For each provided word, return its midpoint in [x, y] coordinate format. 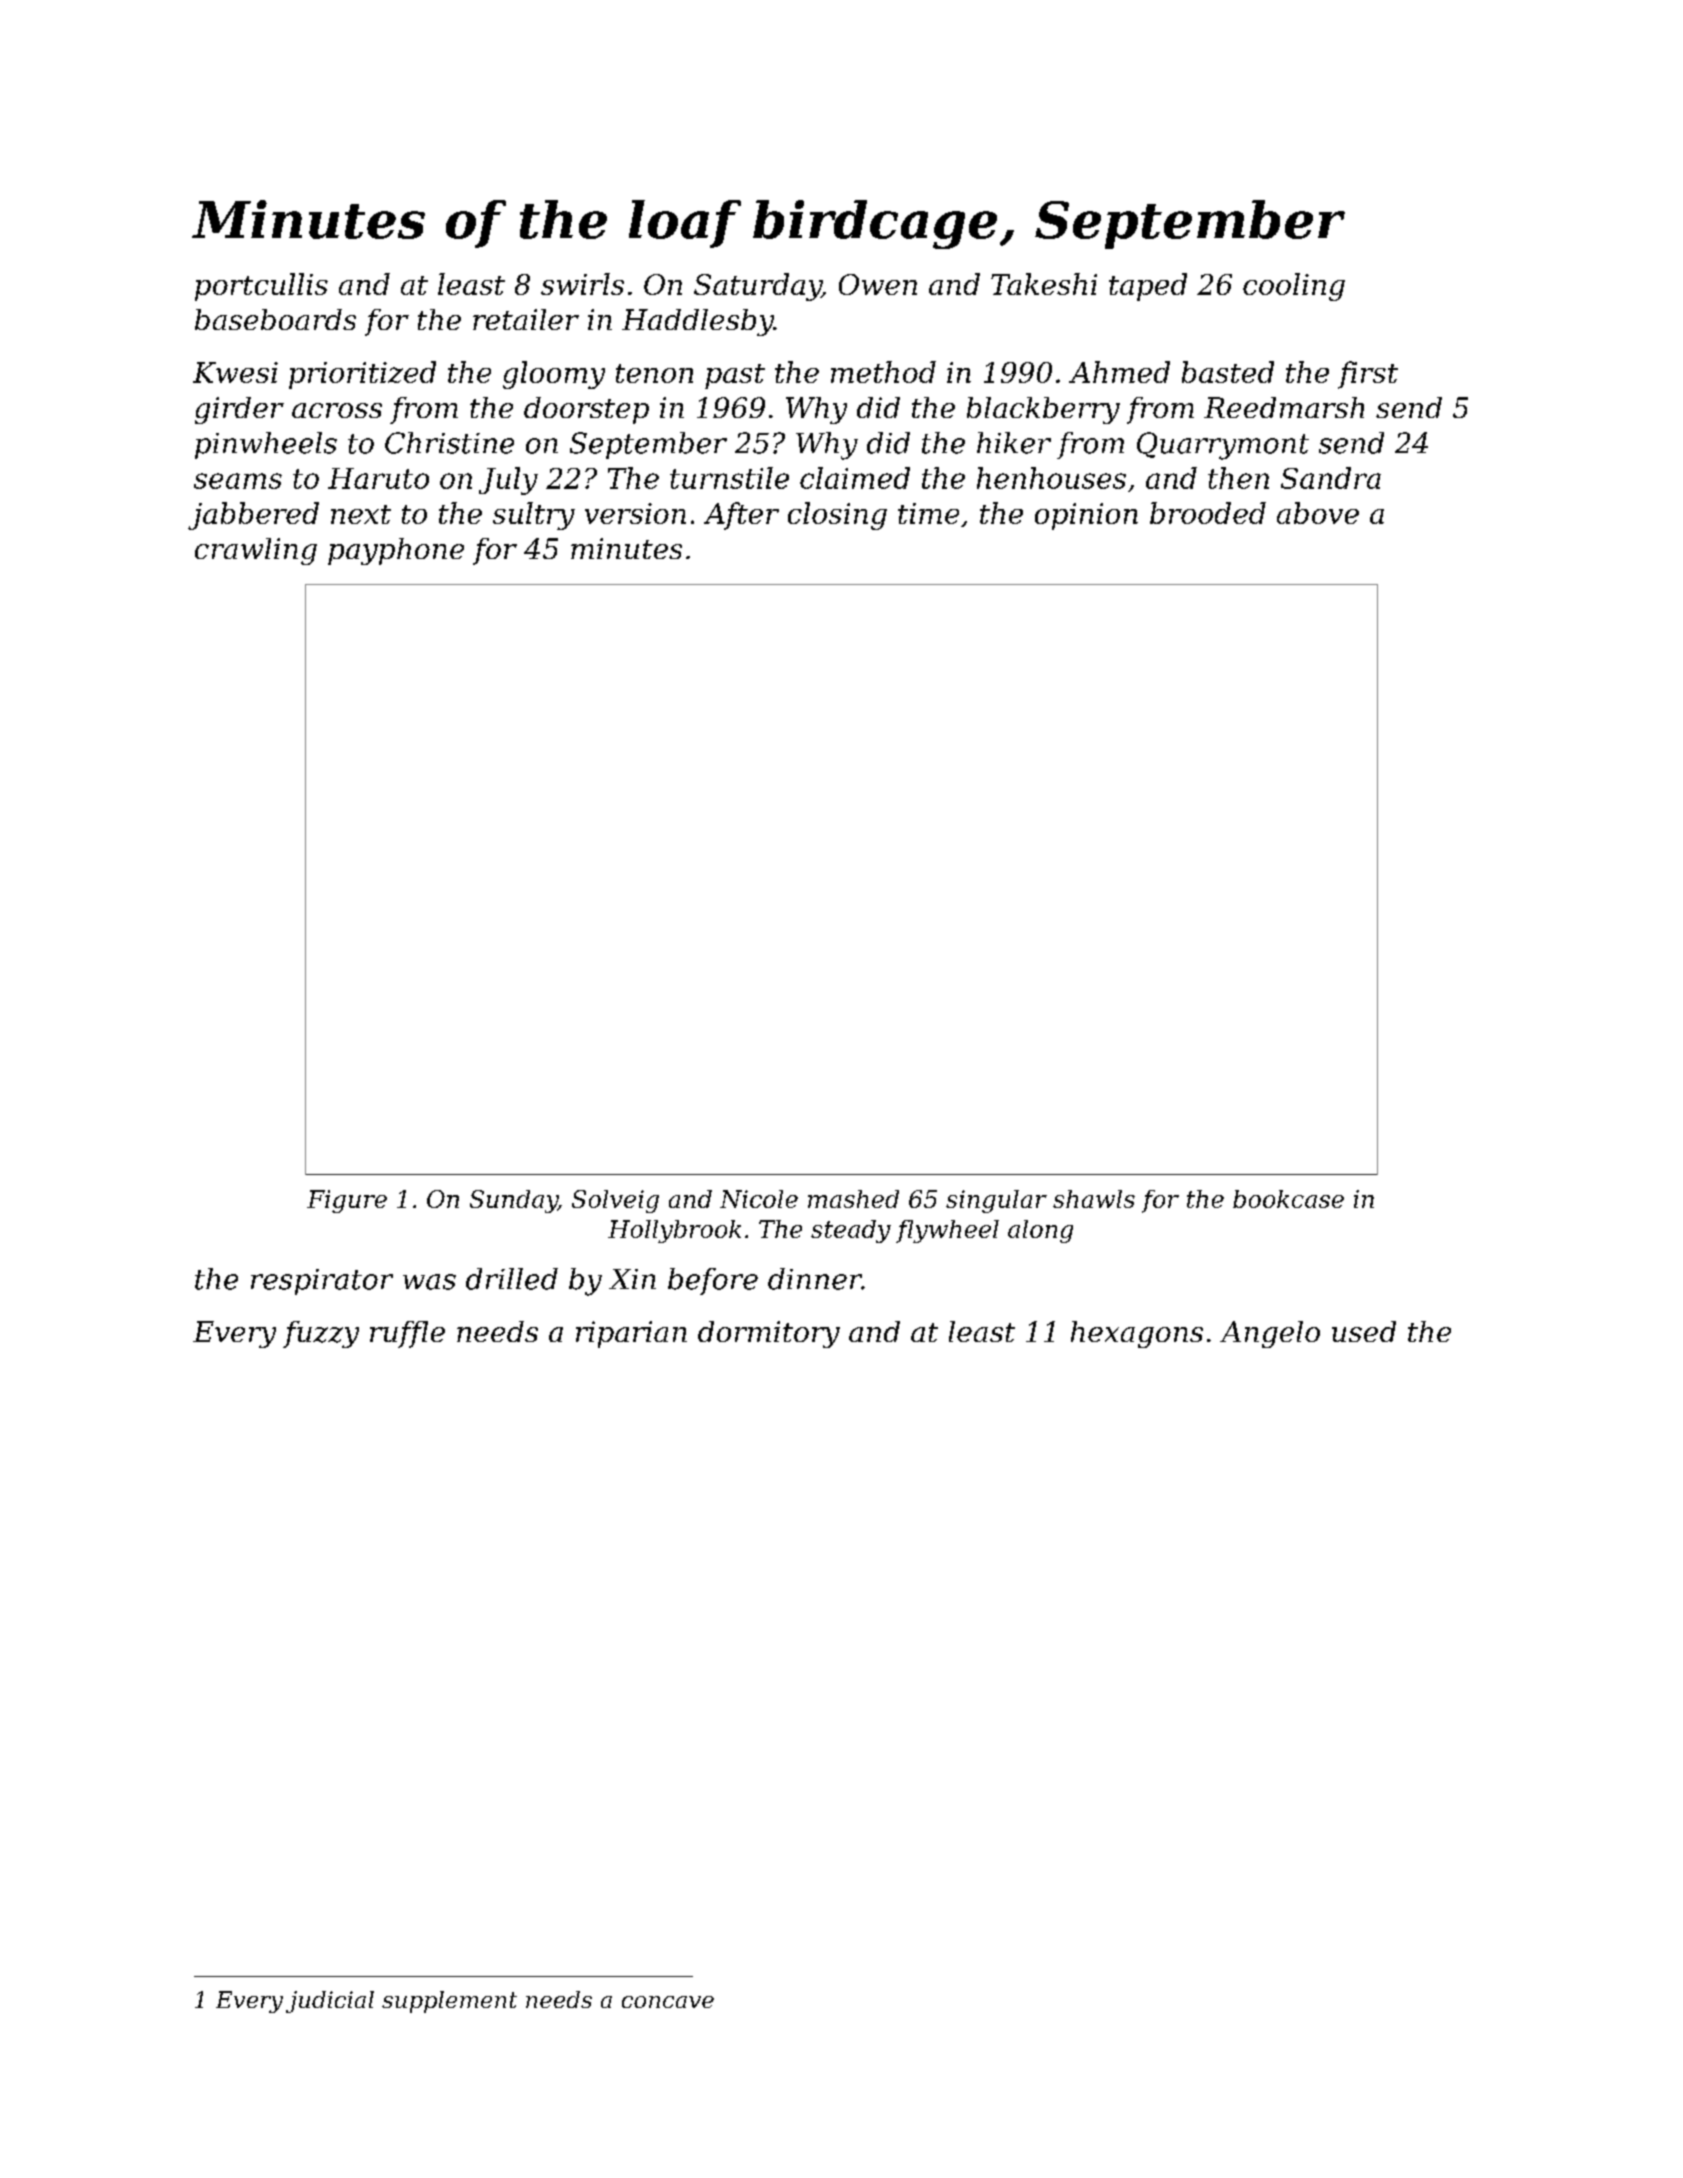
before [713, 1281]
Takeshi [1044, 284]
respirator [322, 1282]
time [928, 513]
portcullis [261, 287]
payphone [396, 551]
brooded [1208, 513]
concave [668, 2002]
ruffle [407, 1334]
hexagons [1137, 1334]
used [1364, 1331]
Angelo [1270, 1334]
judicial [330, 2002]
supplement [449, 2002]
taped [1148, 287]
